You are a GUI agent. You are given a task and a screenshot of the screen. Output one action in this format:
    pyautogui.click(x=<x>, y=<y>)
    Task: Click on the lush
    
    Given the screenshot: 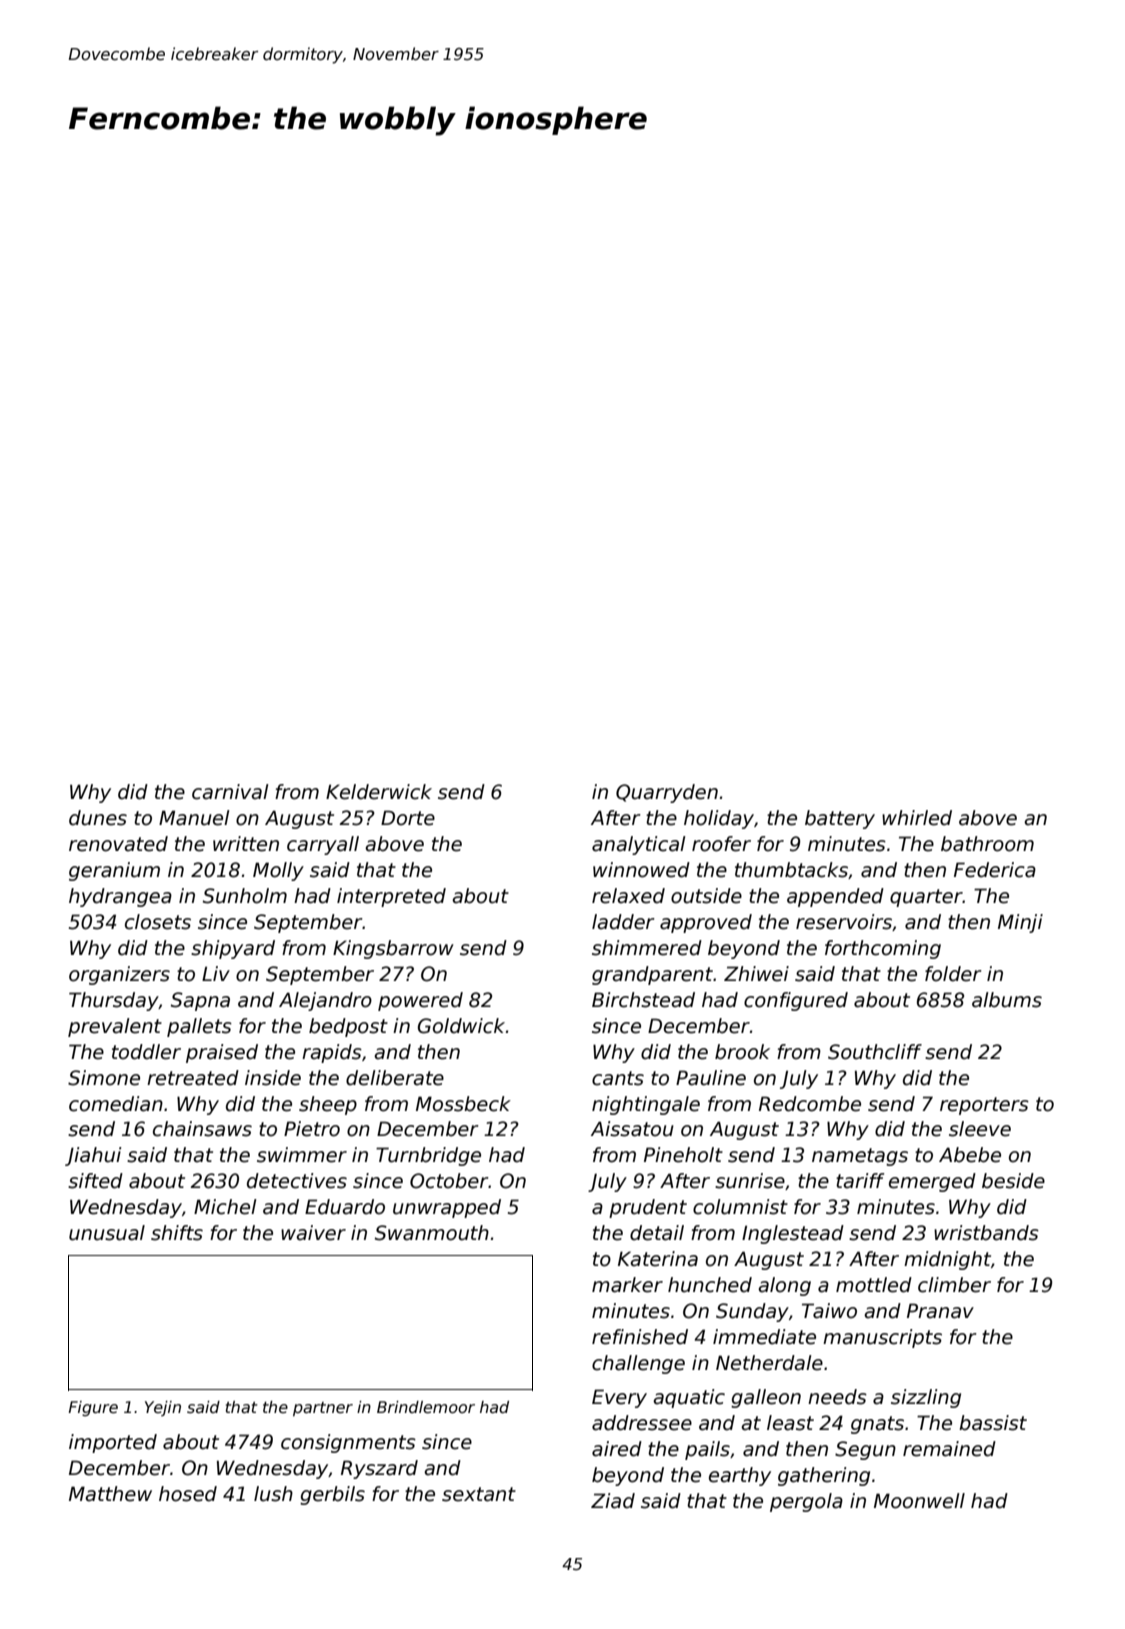 What is the action you would take?
    pyautogui.click(x=273, y=1494)
